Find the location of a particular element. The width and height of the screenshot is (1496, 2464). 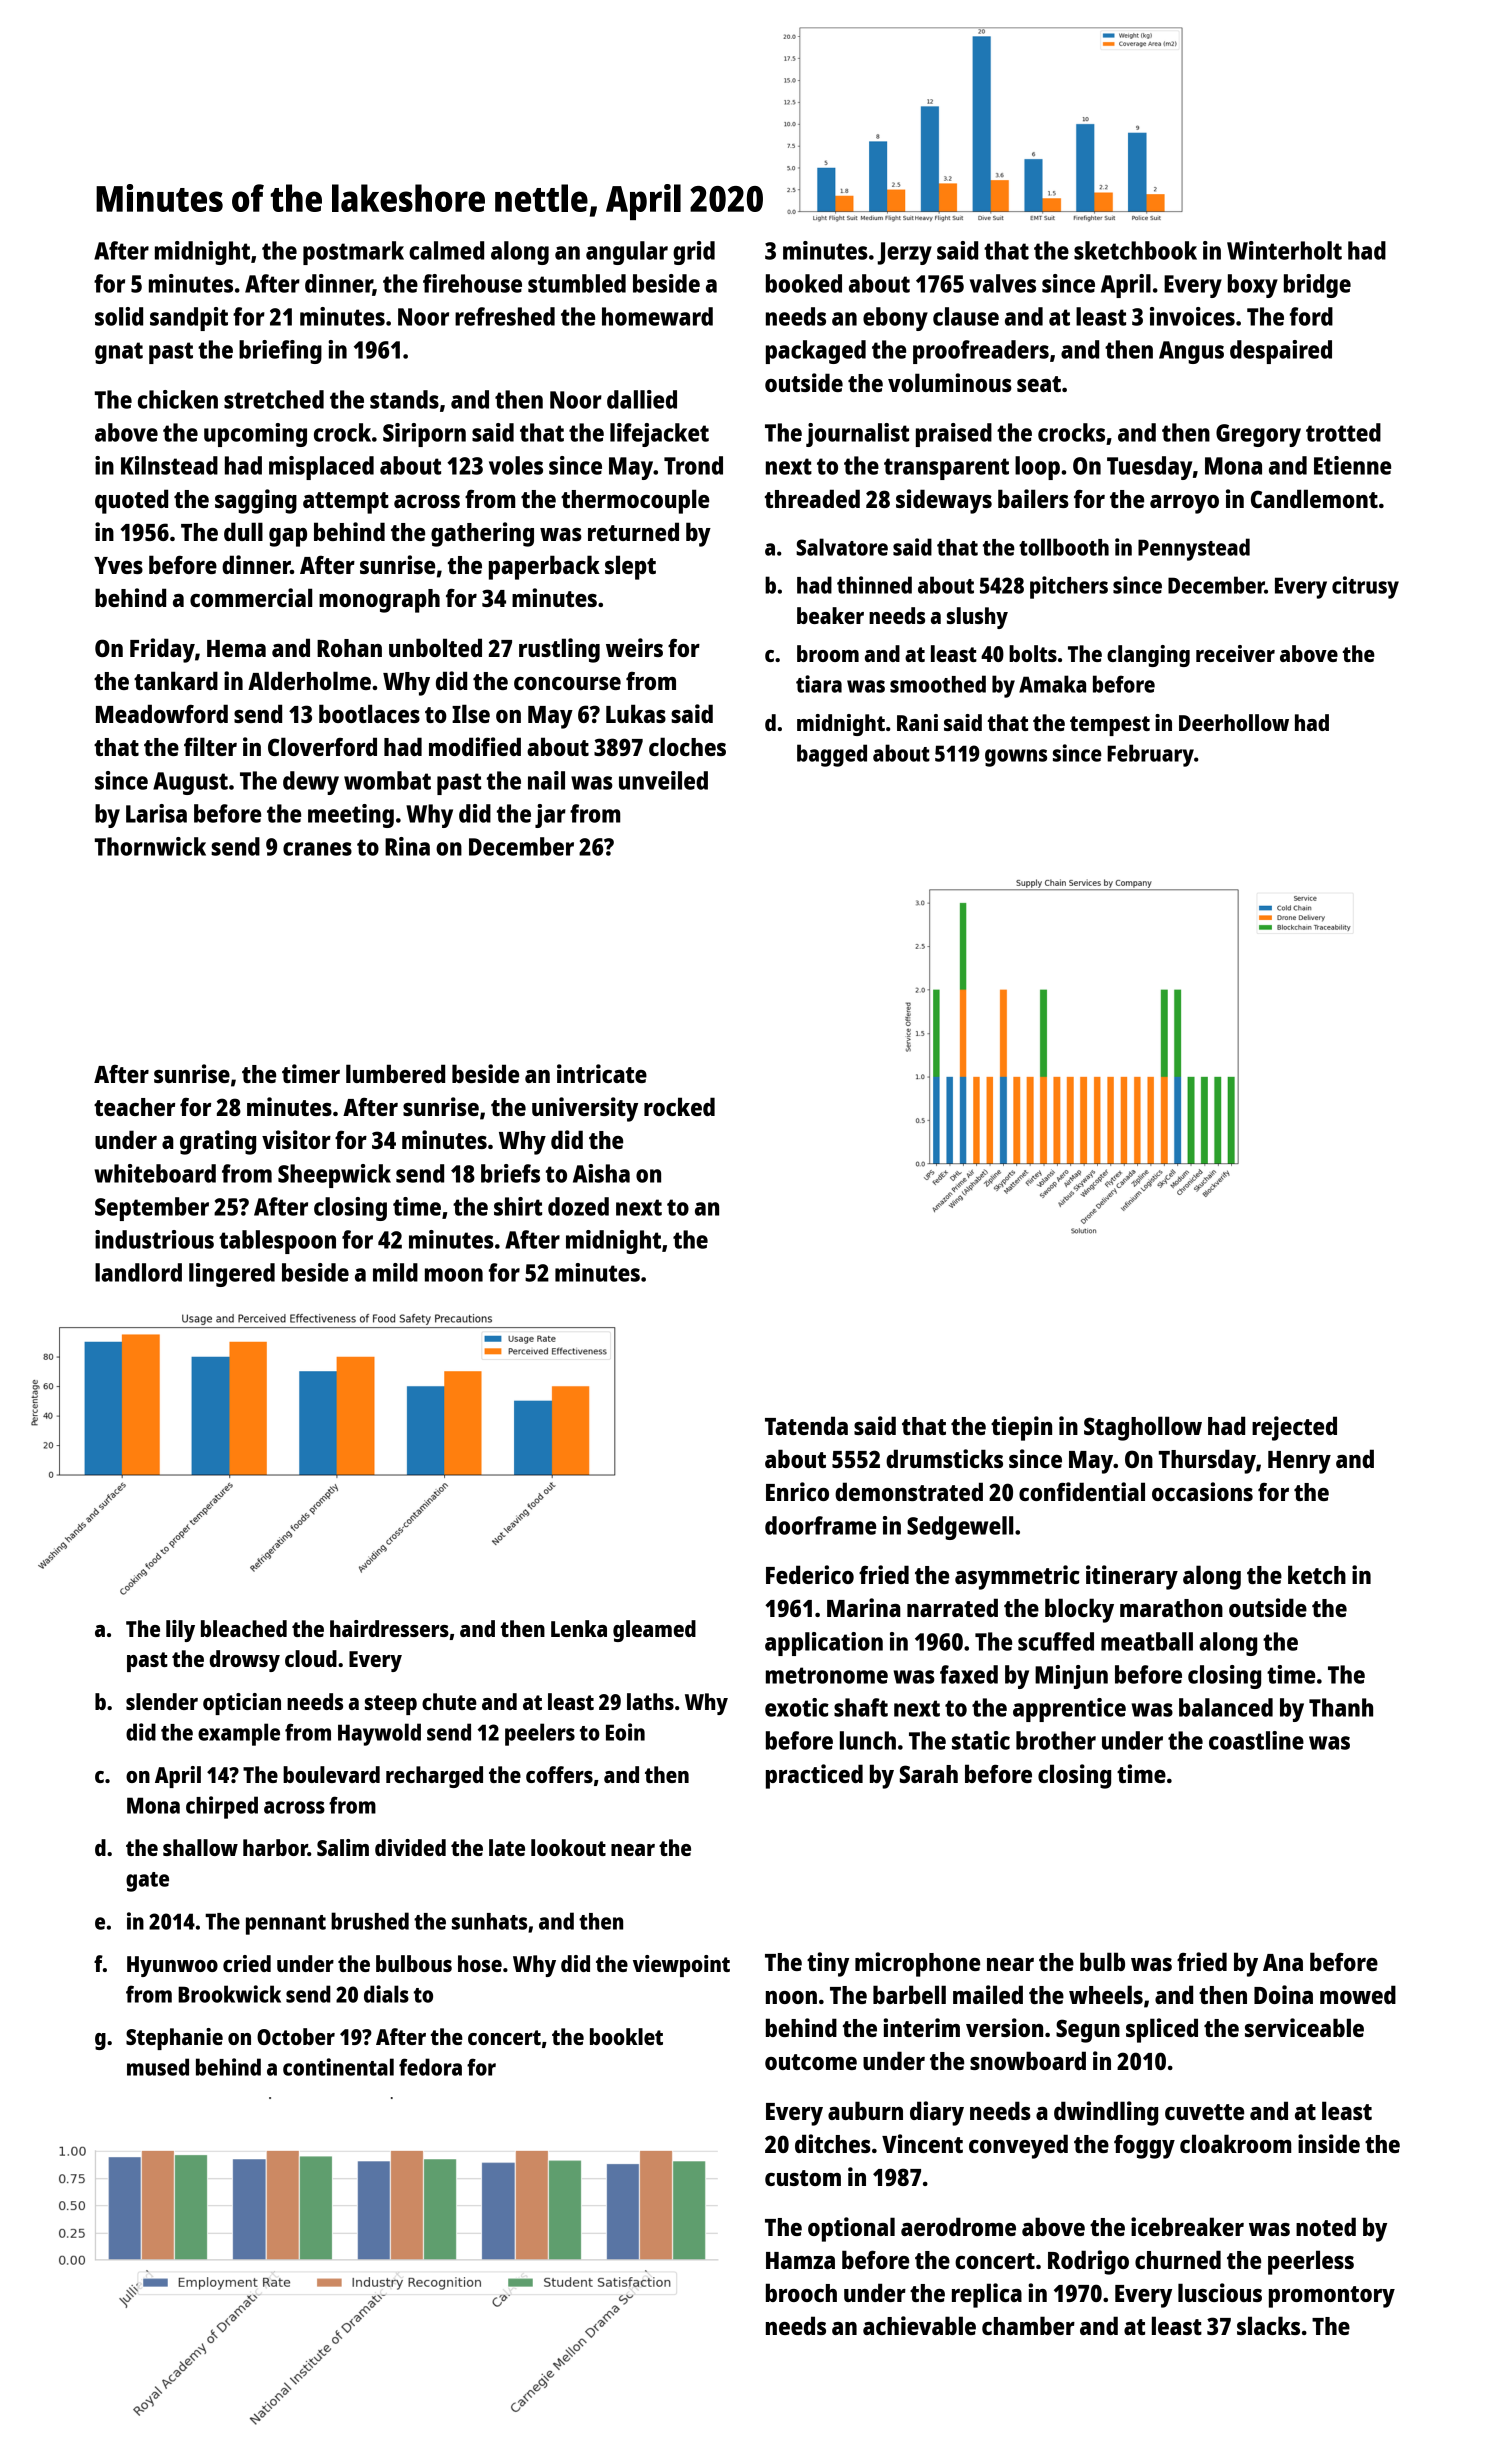

mused is located at coordinates (158, 2067).
